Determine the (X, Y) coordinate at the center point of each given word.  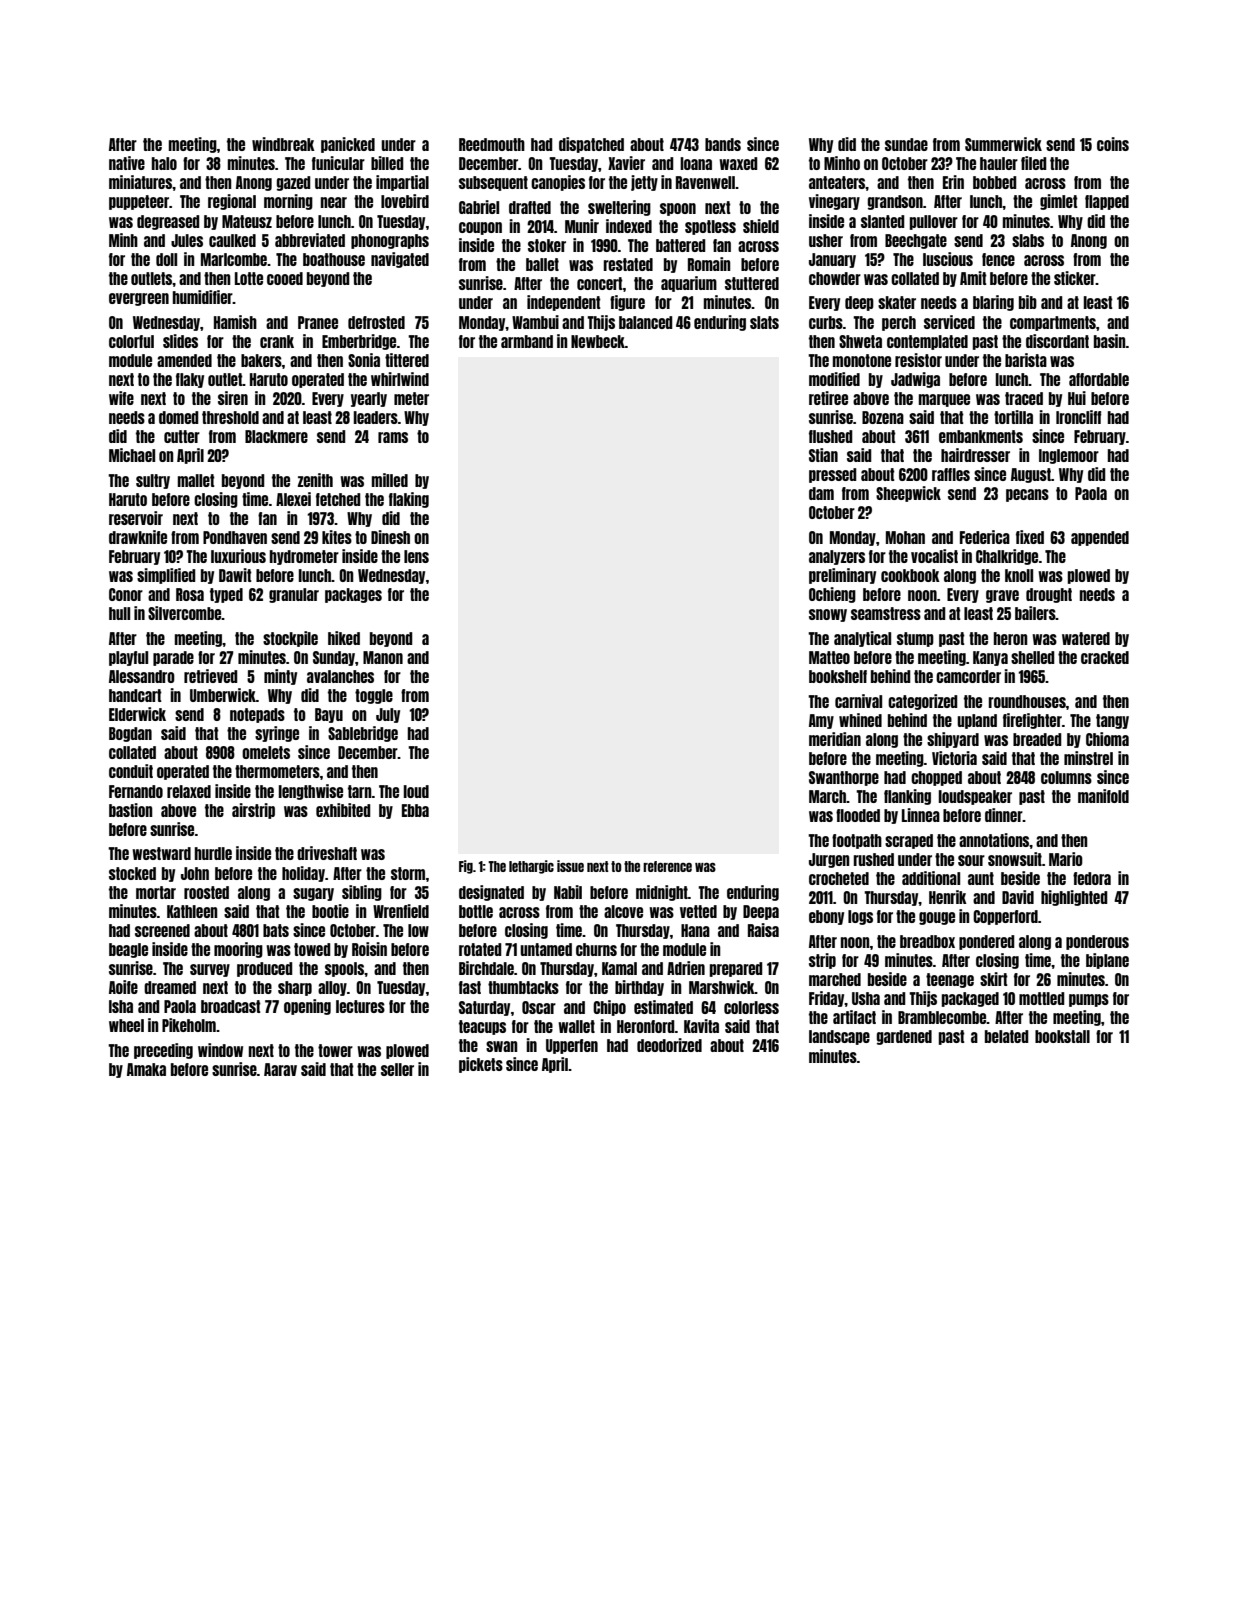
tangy (1112, 721)
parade (173, 658)
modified (834, 379)
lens (416, 556)
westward (161, 853)
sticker (1075, 278)
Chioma (1107, 739)
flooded (858, 815)
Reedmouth (492, 144)
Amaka (146, 1069)
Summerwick (1003, 144)
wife (121, 398)
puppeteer (139, 202)
